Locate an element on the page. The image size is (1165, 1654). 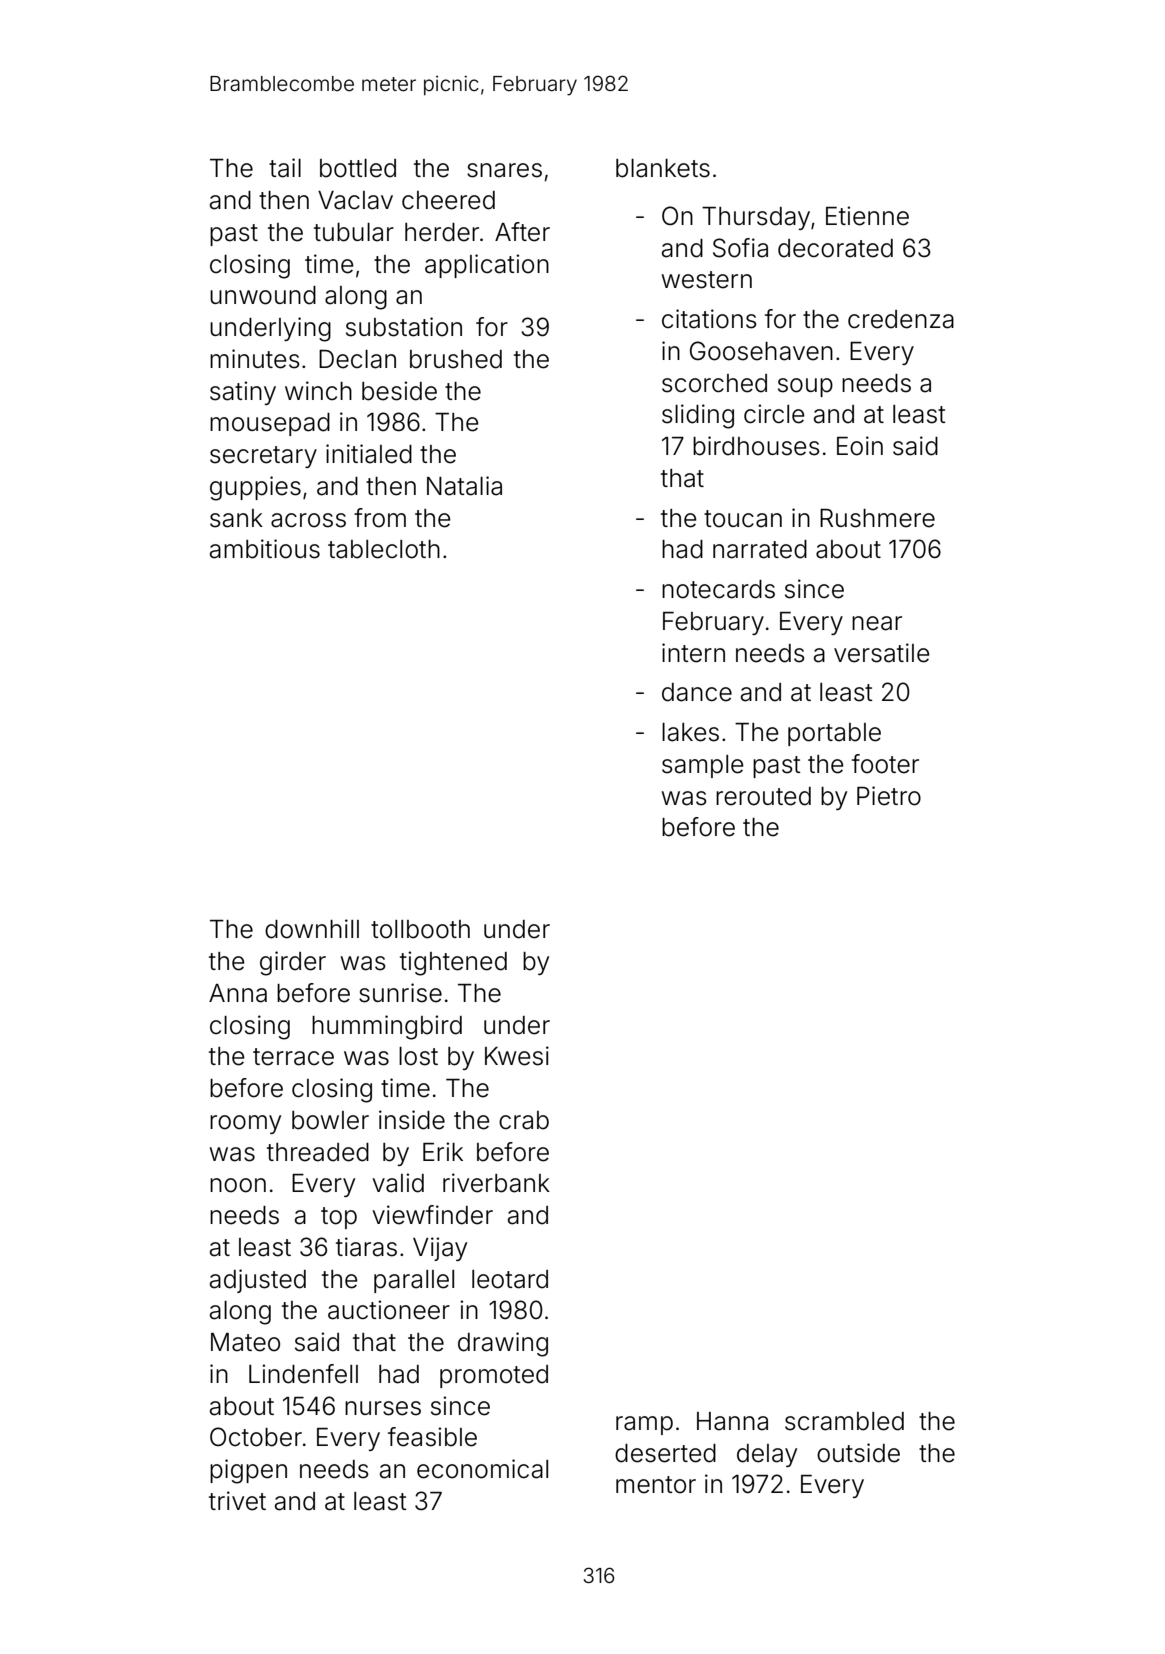
deserted is located at coordinates (665, 1453).
